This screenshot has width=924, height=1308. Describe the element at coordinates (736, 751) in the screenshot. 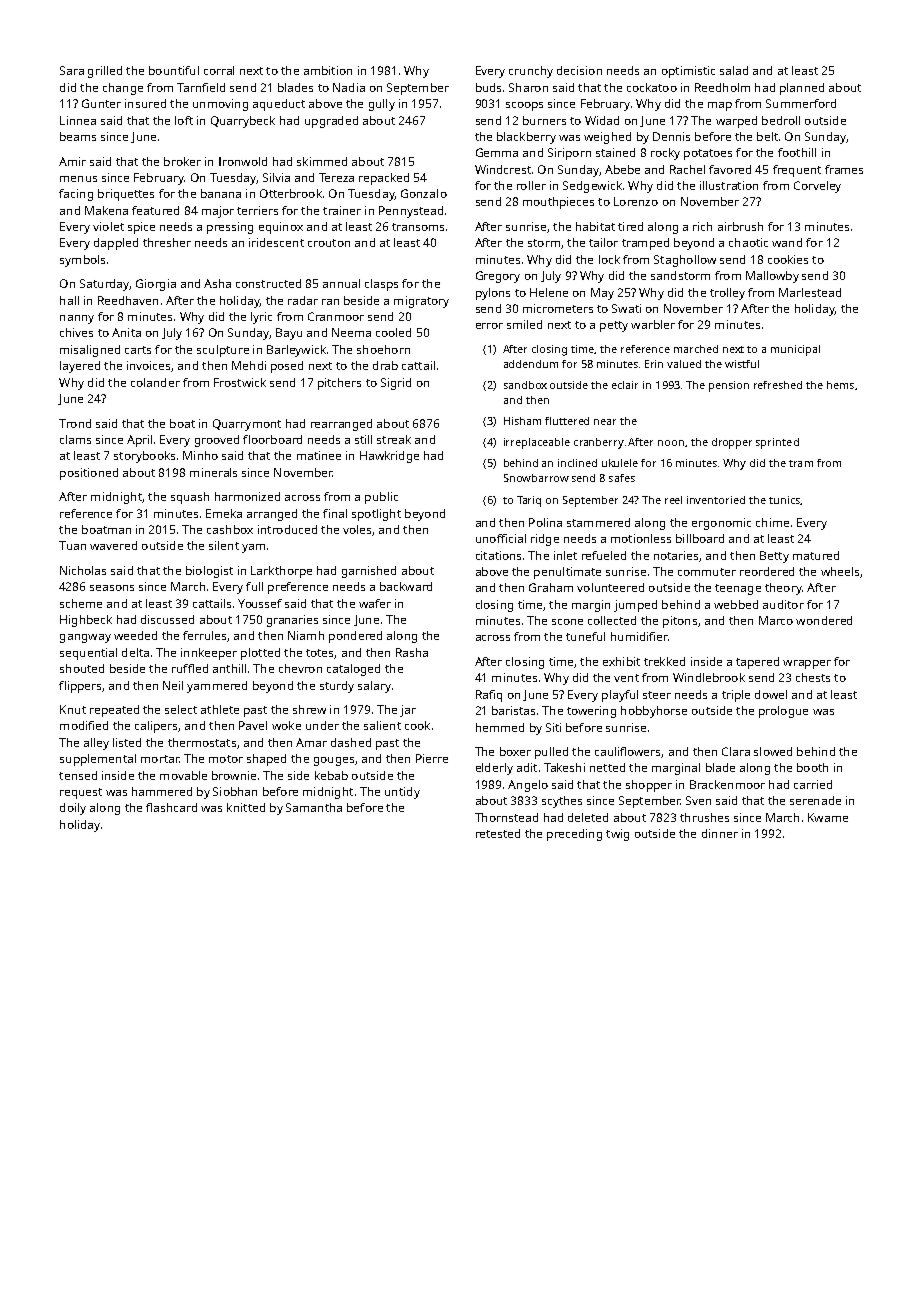

I see `Clara` at that location.
